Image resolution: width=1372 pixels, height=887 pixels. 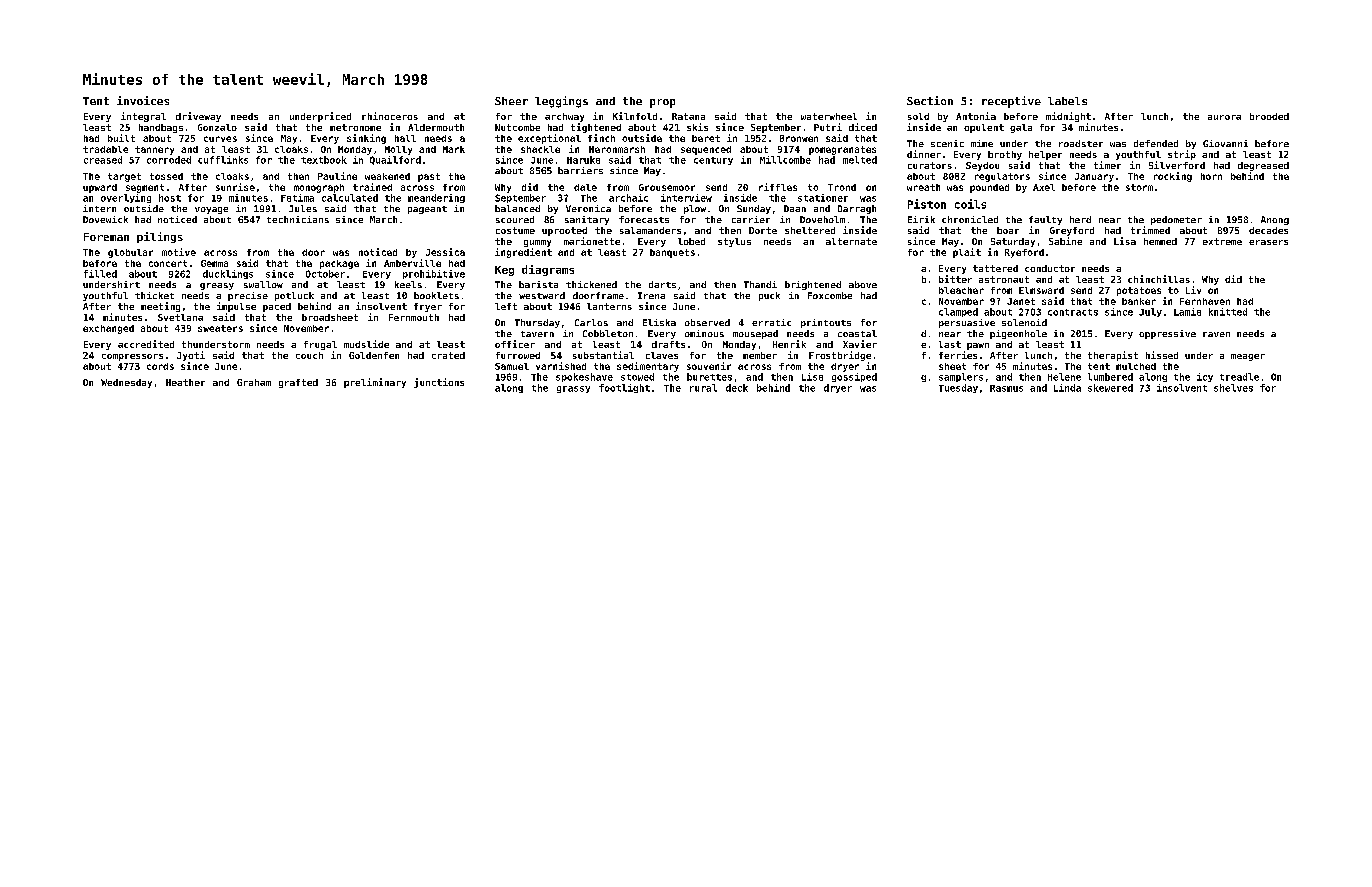 I want to click on Goldenfen, so click(x=374, y=355).
